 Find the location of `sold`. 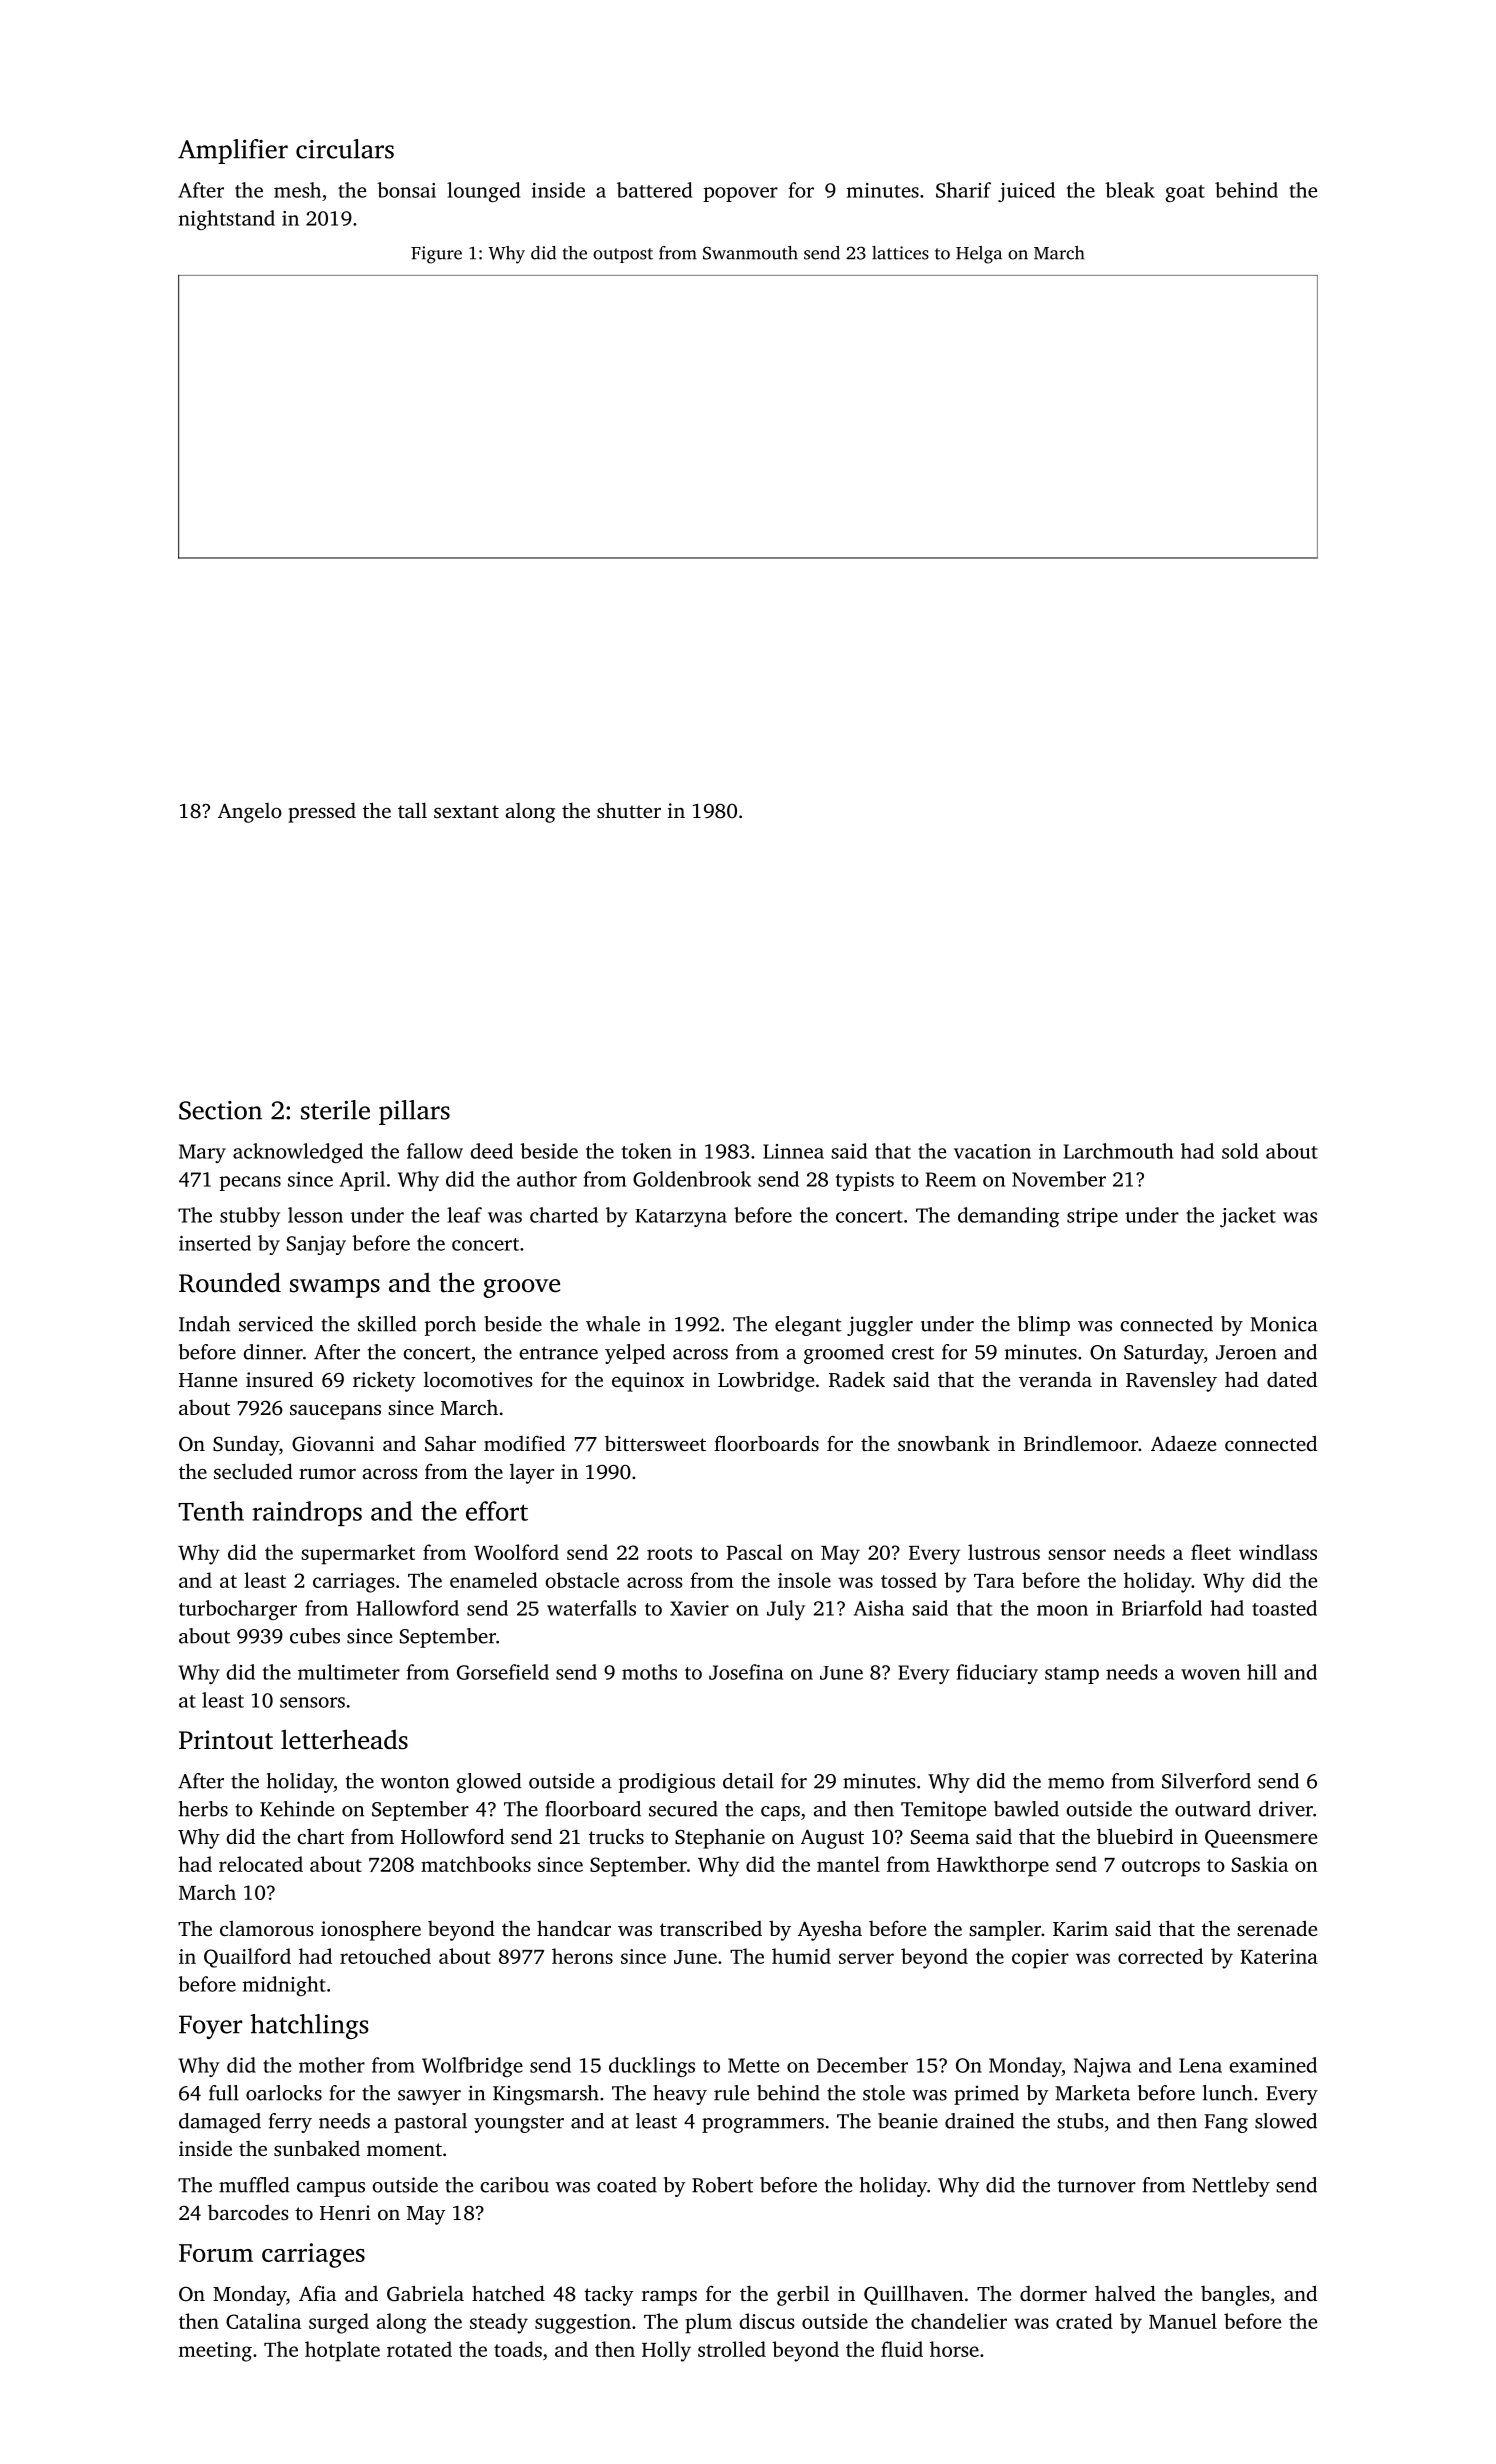

sold is located at coordinates (1240, 1151).
